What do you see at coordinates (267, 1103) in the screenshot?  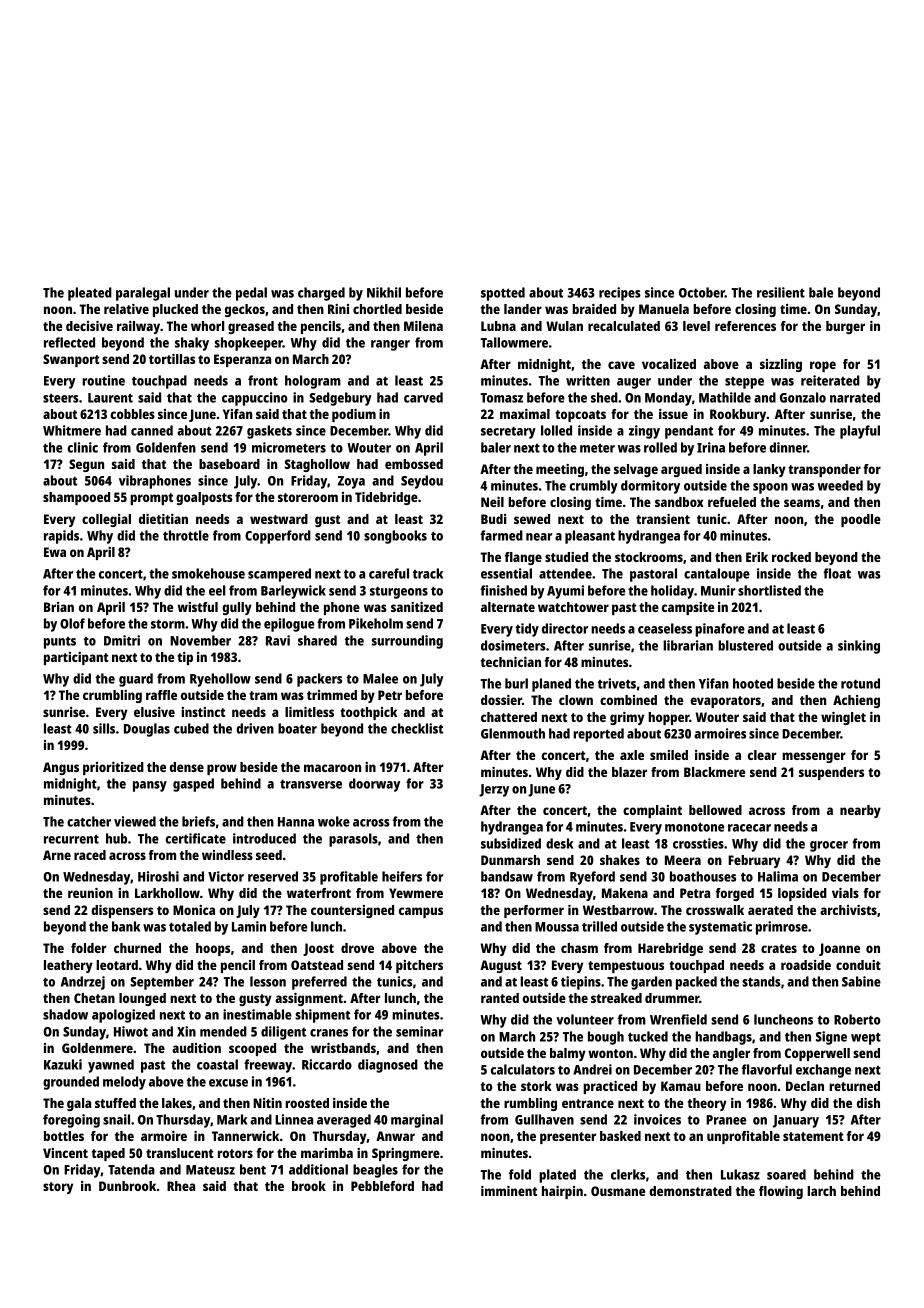 I see `Nitin` at bounding box center [267, 1103].
